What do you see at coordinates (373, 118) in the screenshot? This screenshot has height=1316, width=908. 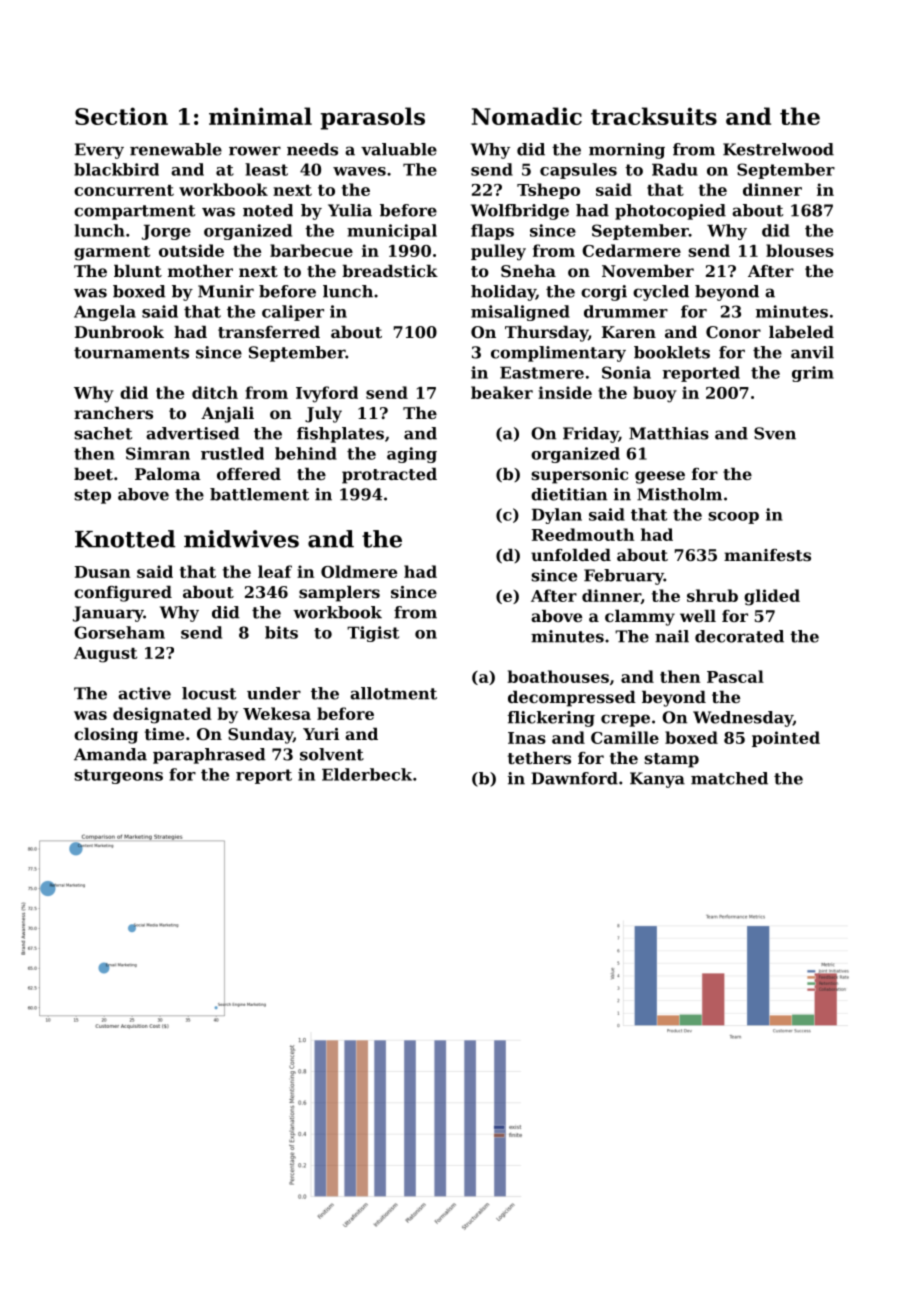 I see `parasols` at bounding box center [373, 118].
